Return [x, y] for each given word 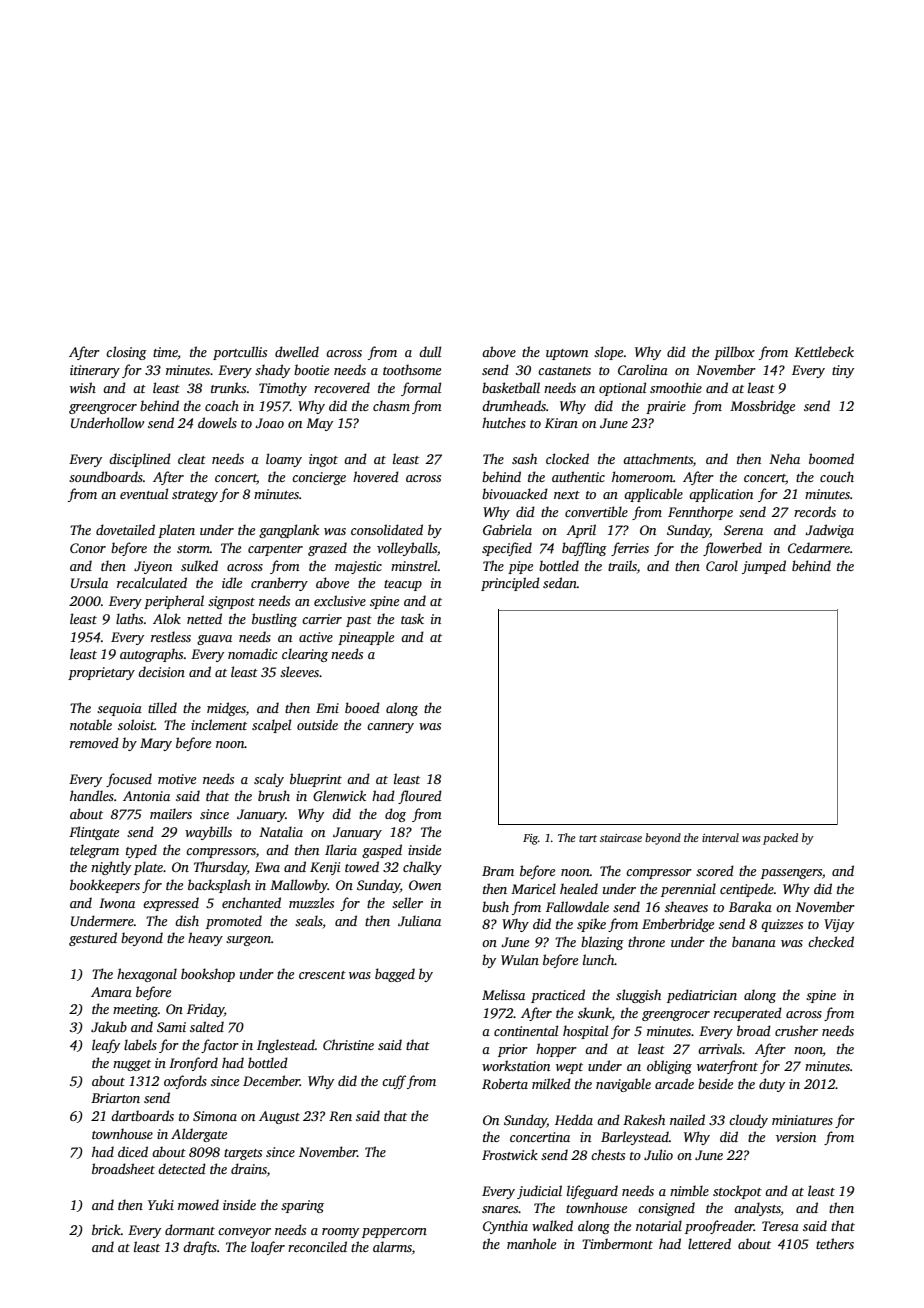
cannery [390, 728]
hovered [376, 476]
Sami [171, 1027]
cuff [394, 1082]
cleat [192, 458]
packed [780, 839]
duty [772, 1085]
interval [720, 837]
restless [171, 636]
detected [182, 1168]
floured [420, 797]
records [815, 511]
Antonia [146, 796]
